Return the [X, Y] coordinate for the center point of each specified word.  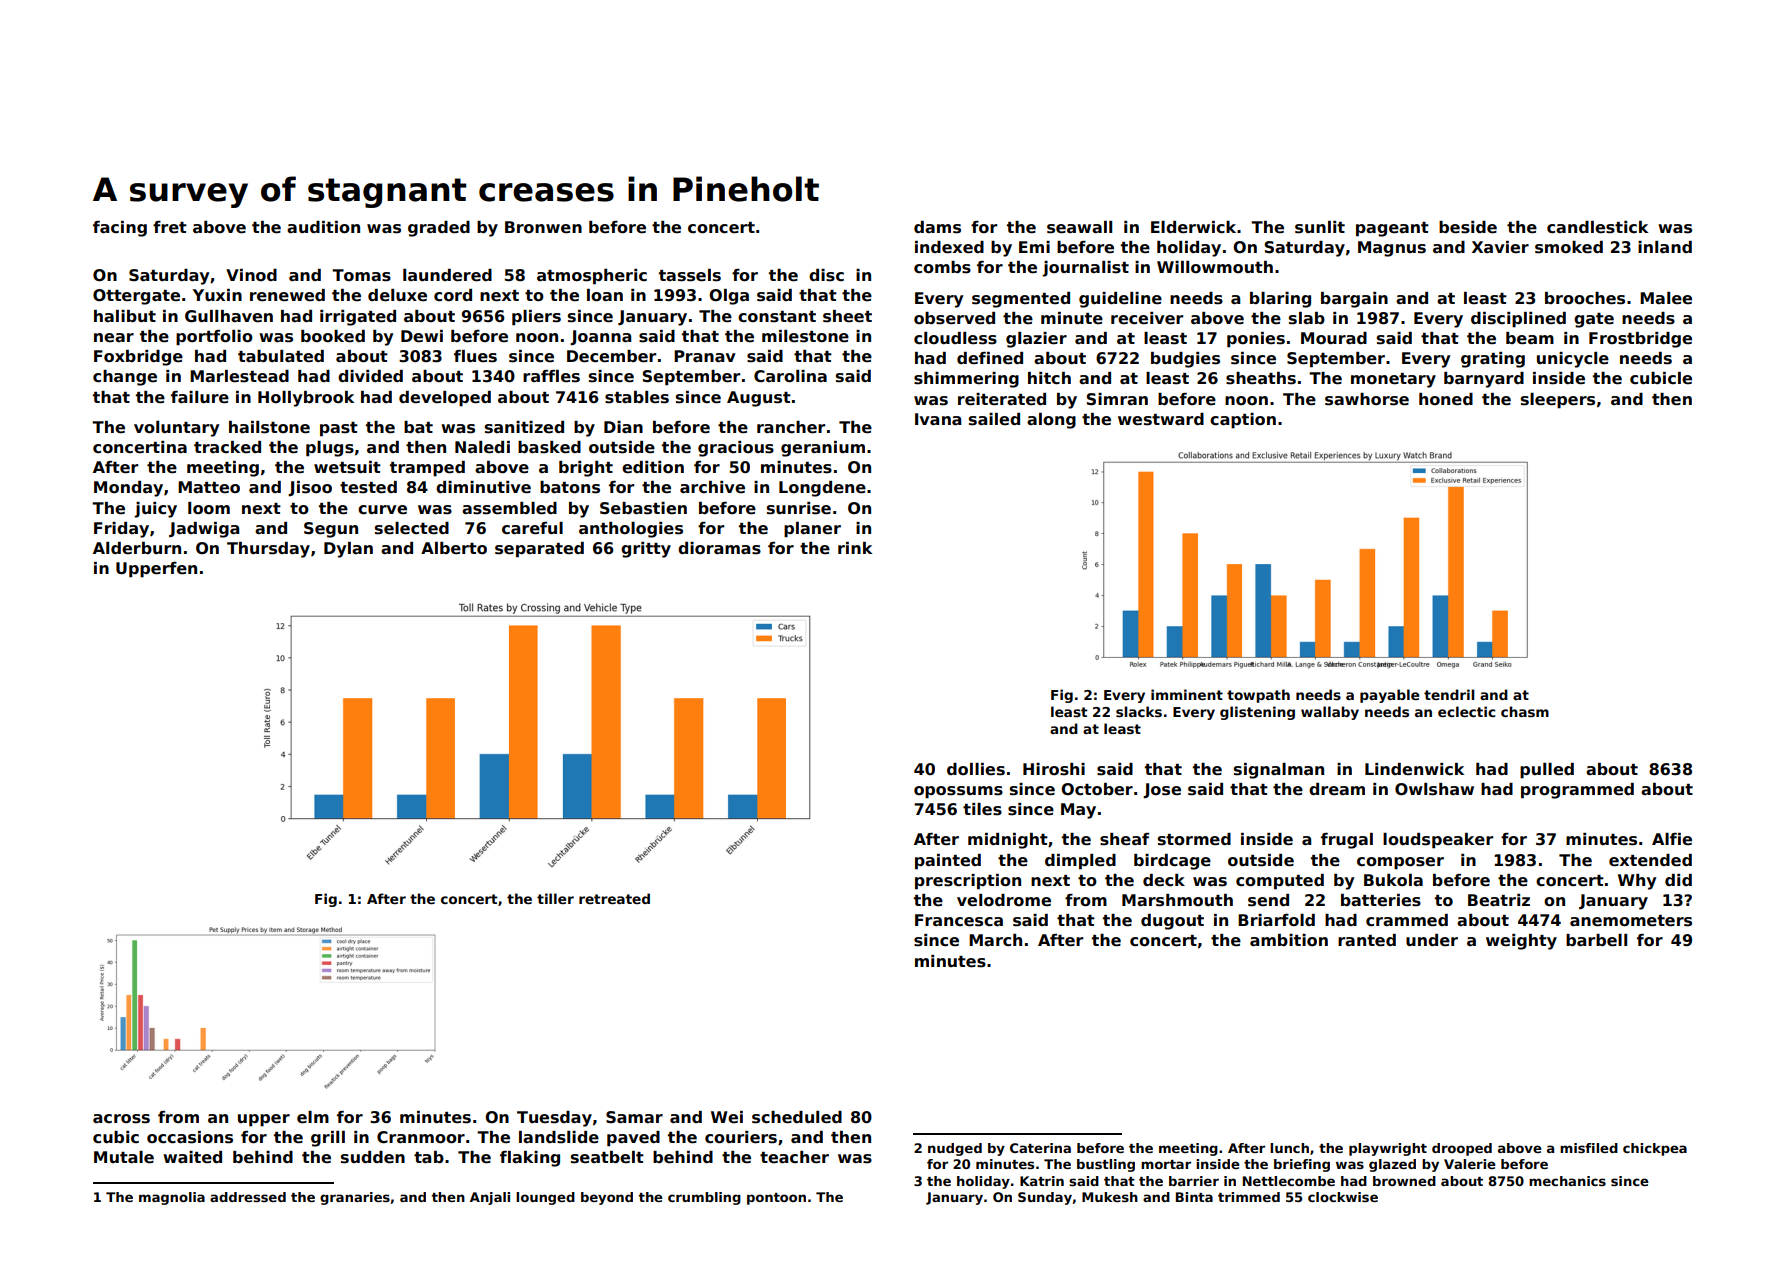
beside [1468, 227]
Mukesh [1110, 1197]
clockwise [1343, 1197]
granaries [355, 1198]
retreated [614, 898]
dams [937, 227]
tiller [555, 898]
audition [323, 227]
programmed [1577, 791]
